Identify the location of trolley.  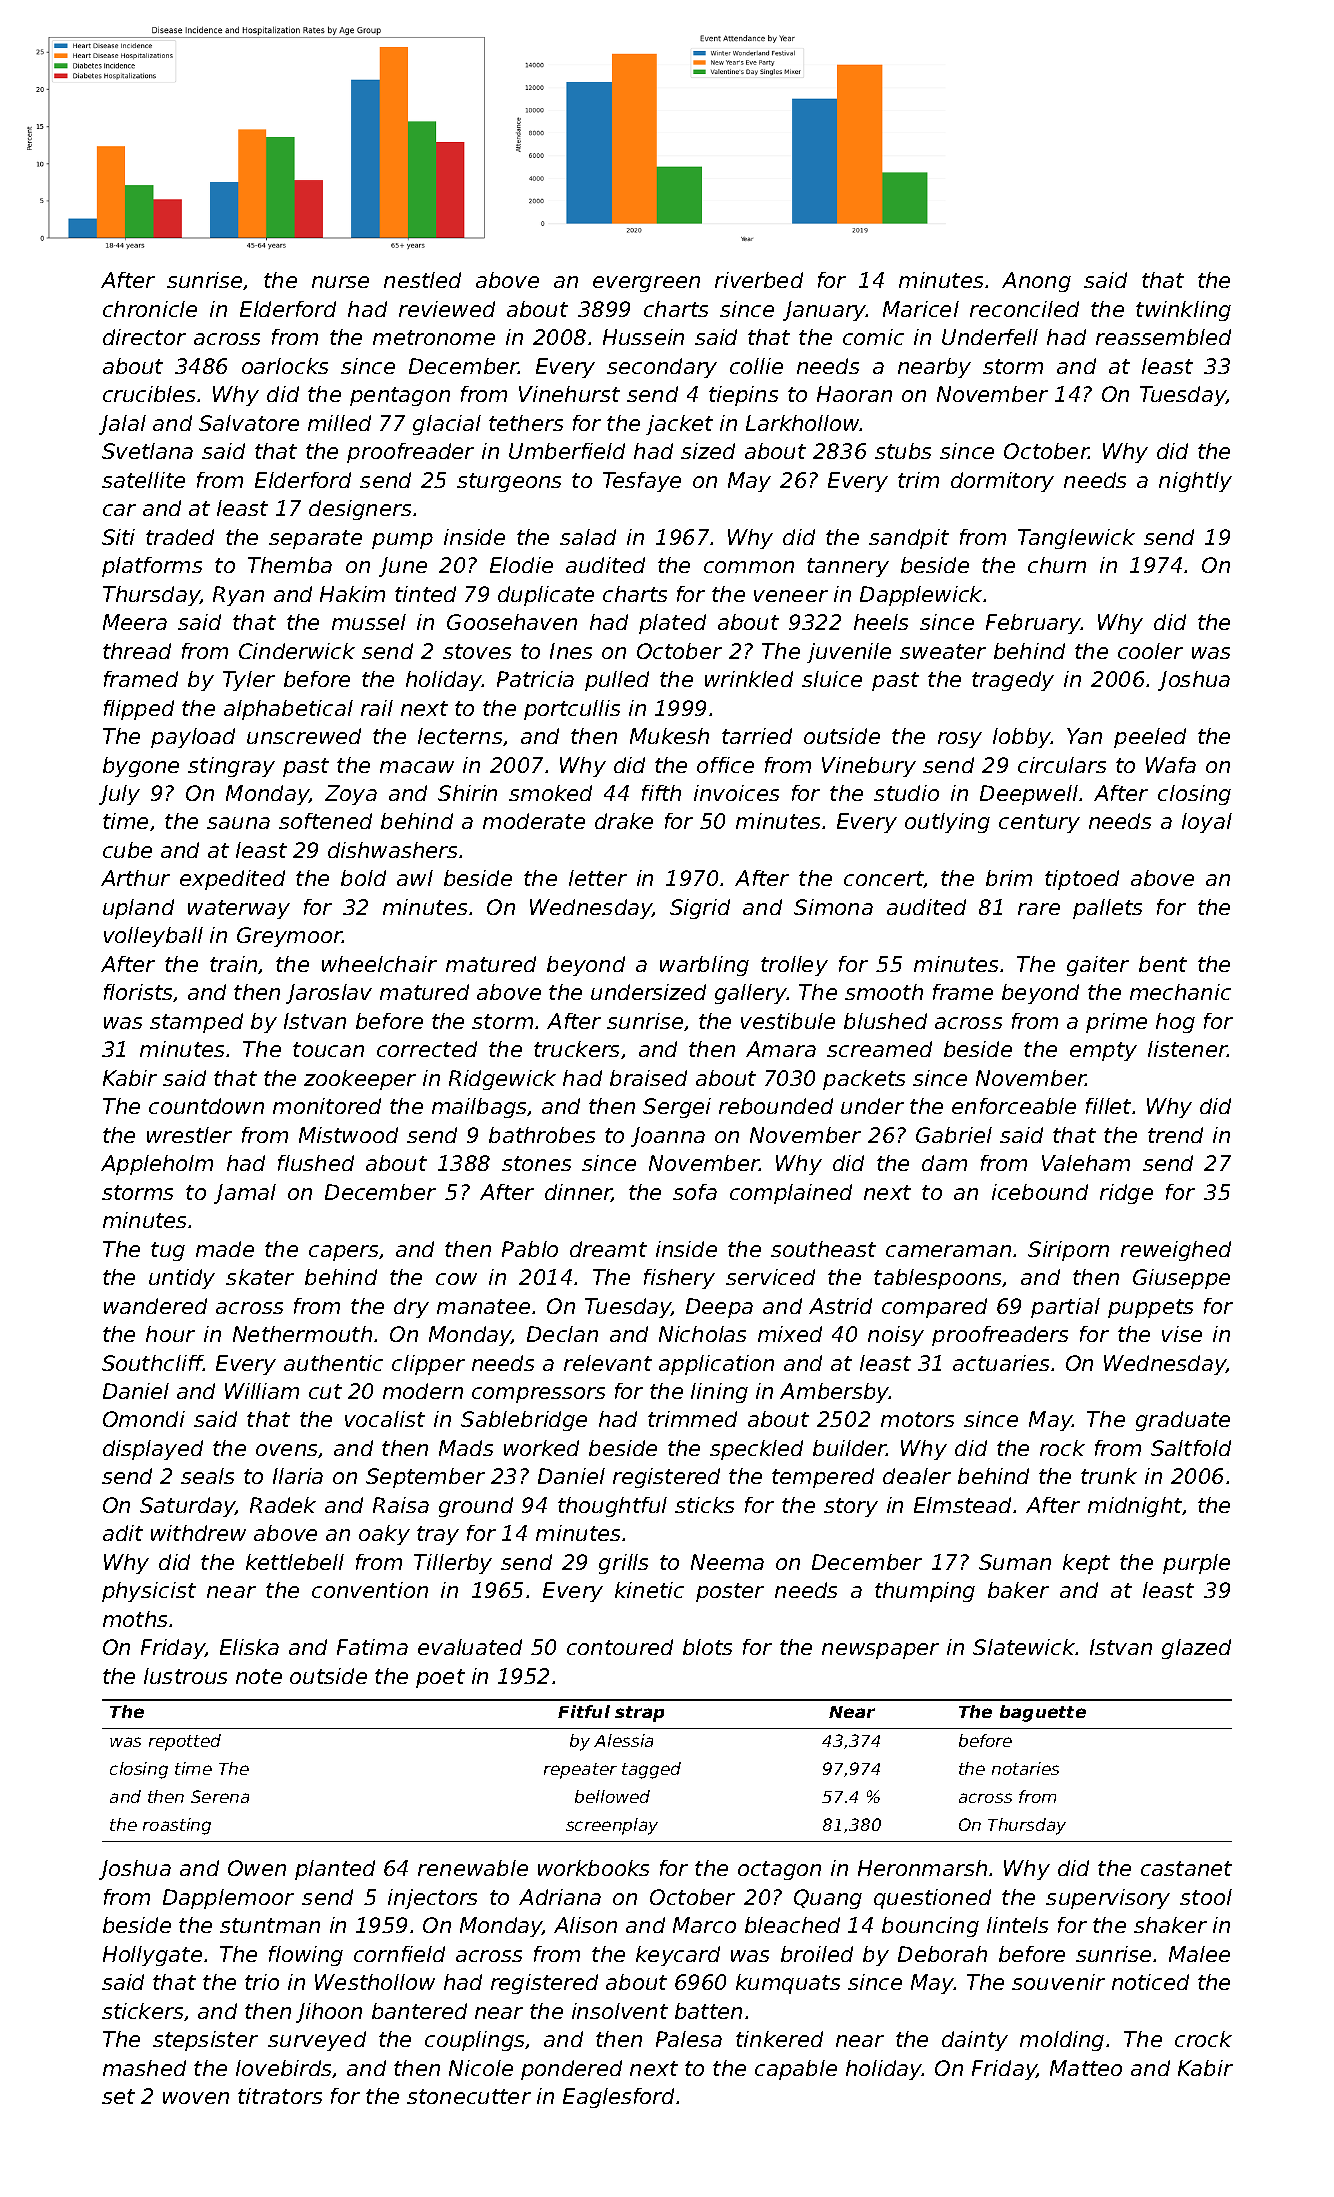
(794, 966).
